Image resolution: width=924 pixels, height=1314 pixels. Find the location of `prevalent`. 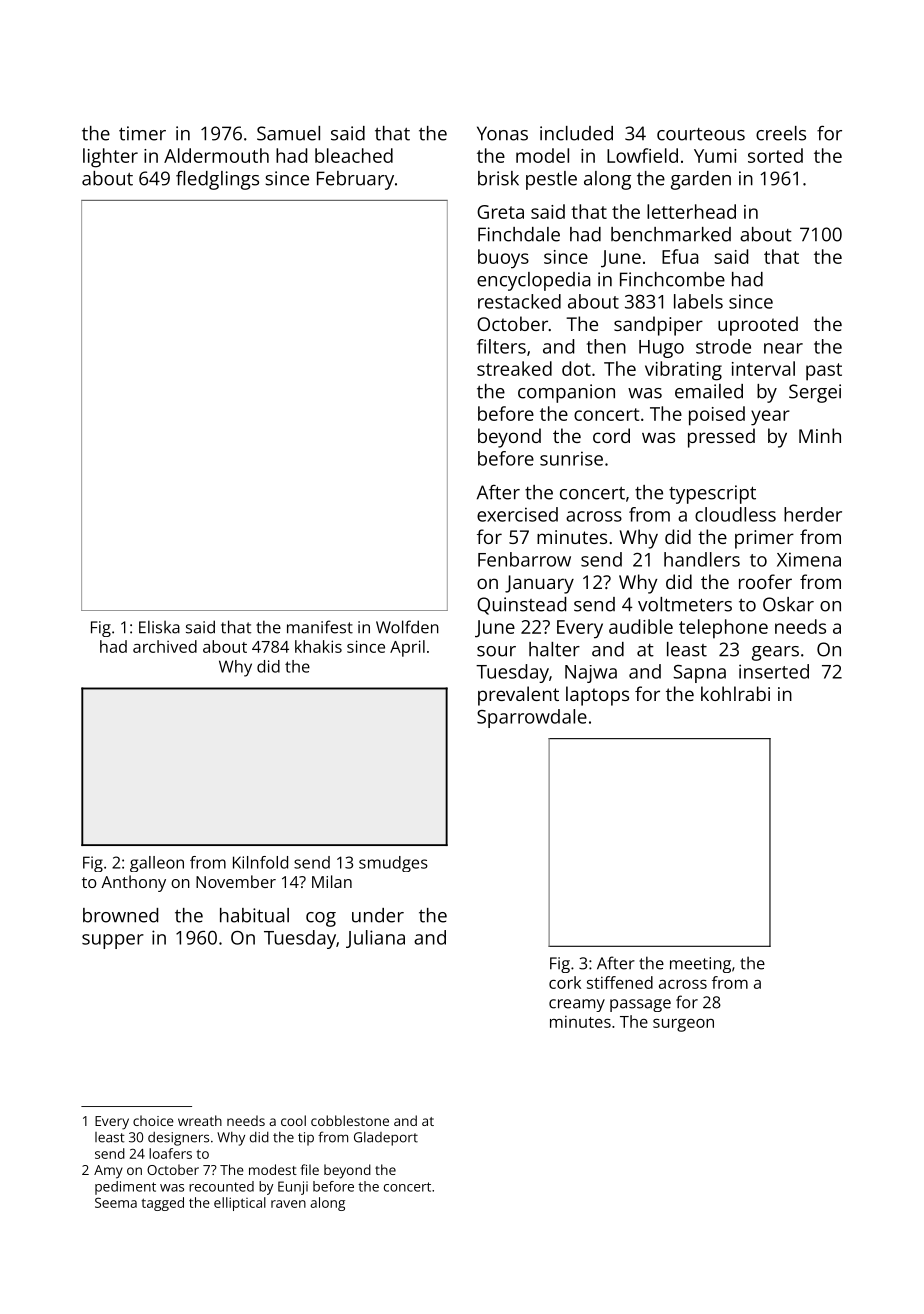

prevalent is located at coordinates (518, 696).
